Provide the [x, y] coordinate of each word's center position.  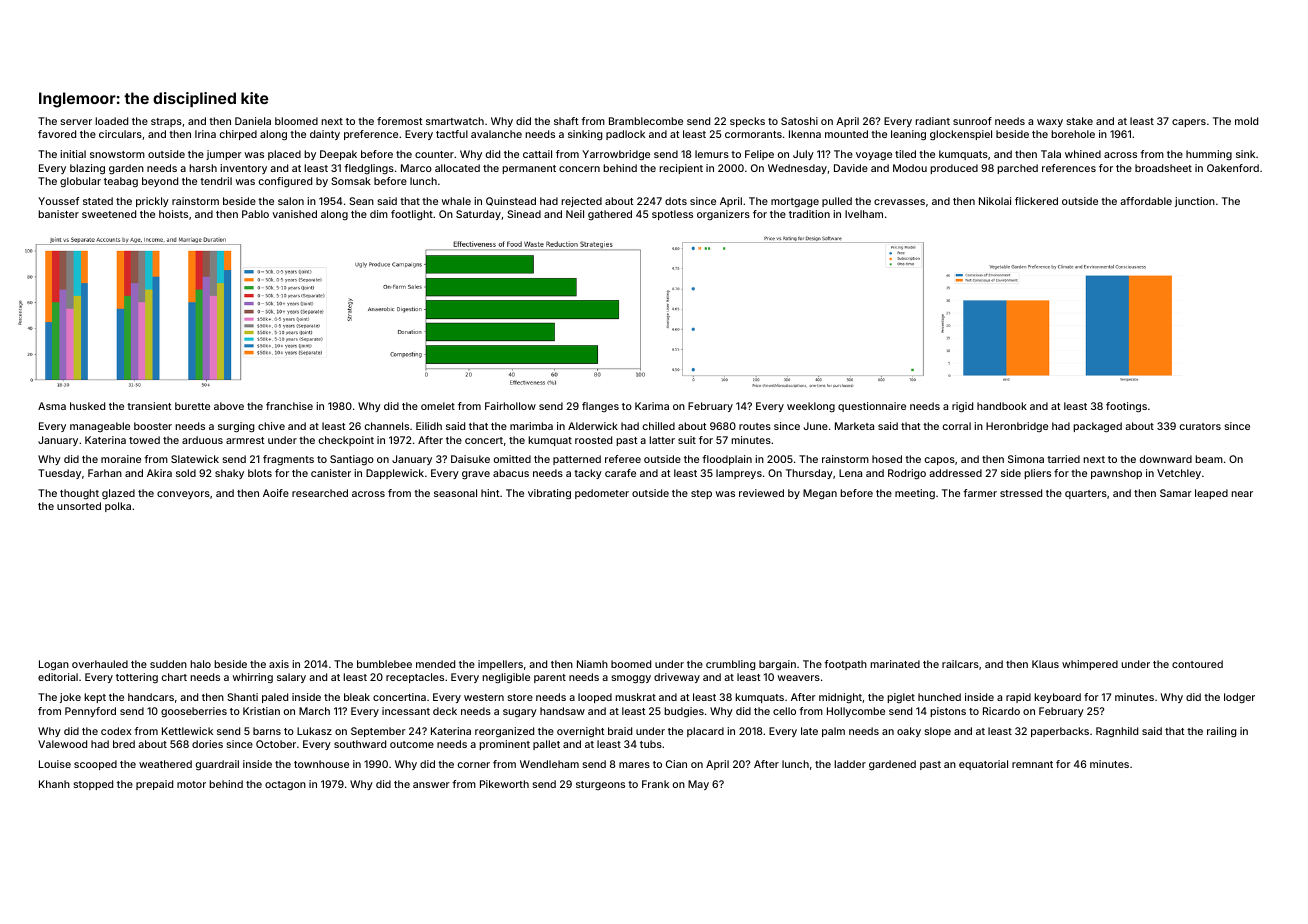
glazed [118, 494]
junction [1195, 202]
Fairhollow [510, 406]
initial [73, 154]
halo [200, 664]
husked [87, 406]
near [1242, 494]
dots [676, 201]
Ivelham [864, 214]
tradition [809, 214]
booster [153, 426]
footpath [845, 665]
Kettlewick [187, 731]
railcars [960, 664]
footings [1126, 407]
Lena [850, 473]
